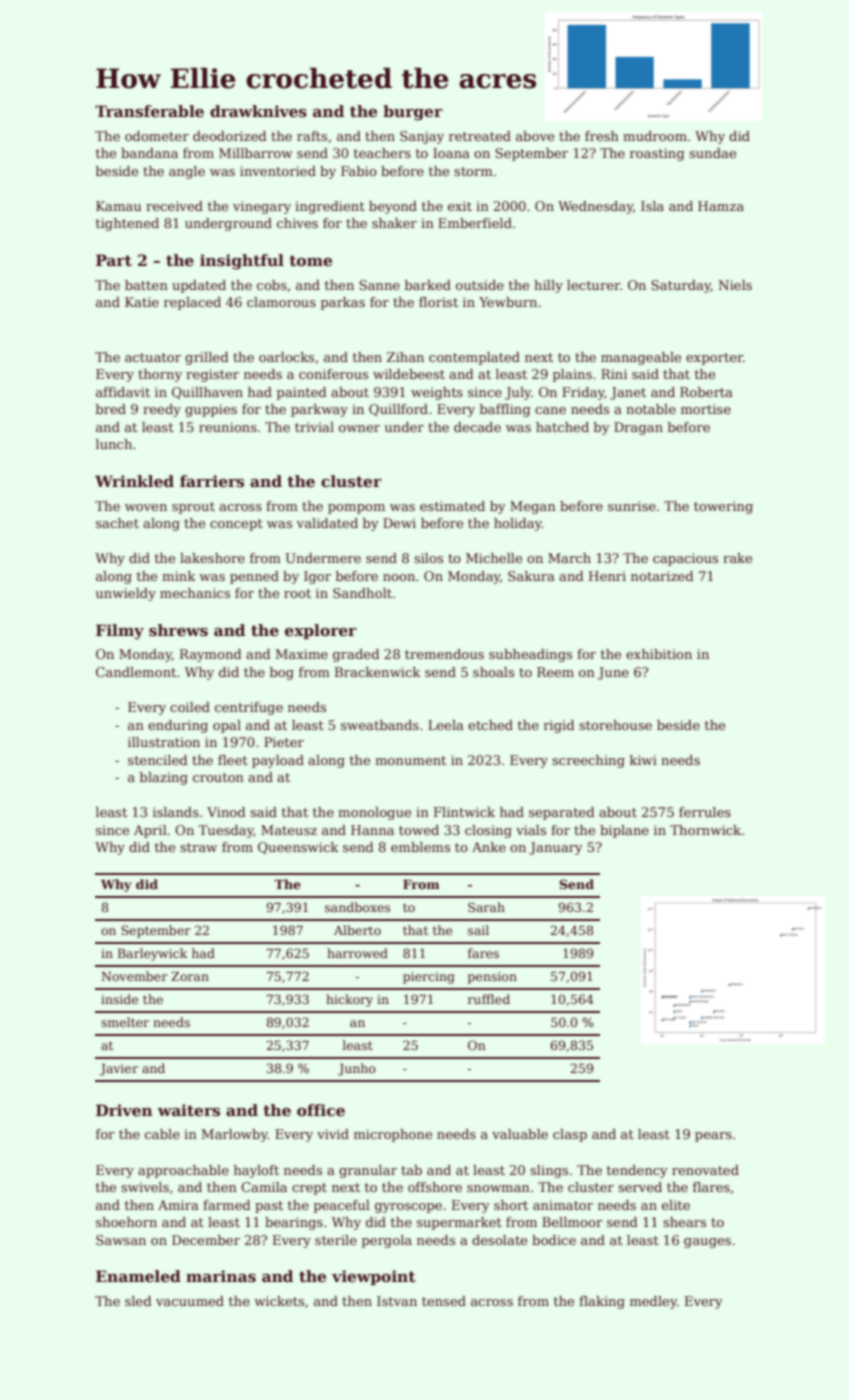  What do you see at coordinates (518, 524) in the screenshot?
I see `holiday` at bounding box center [518, 524].
